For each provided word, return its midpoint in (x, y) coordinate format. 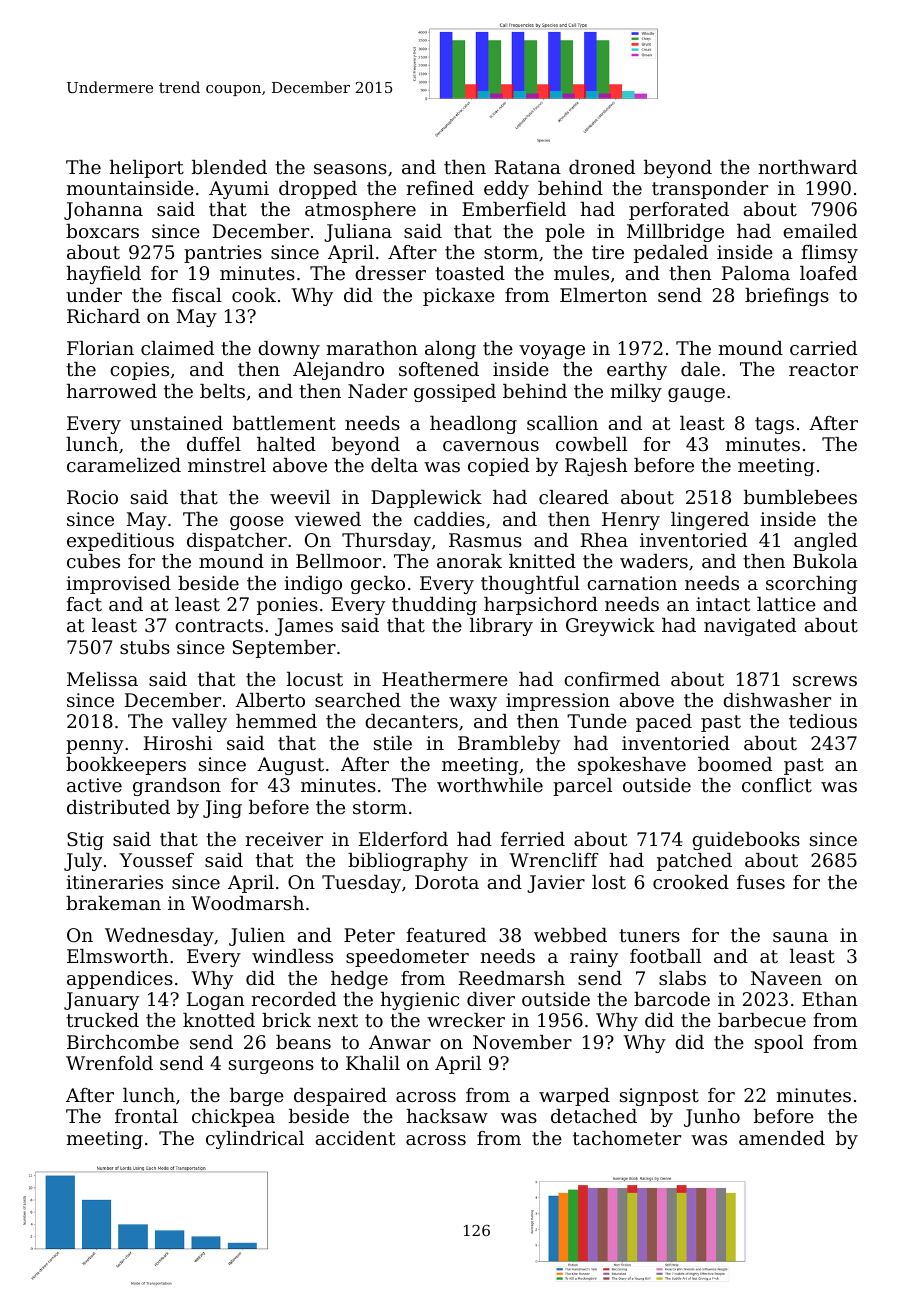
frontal (146, 1116)
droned (602, 167)
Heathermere (445, 679)
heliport (147, 169)
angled (825, 542)
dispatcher (237, 542)
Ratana (528, 167)
